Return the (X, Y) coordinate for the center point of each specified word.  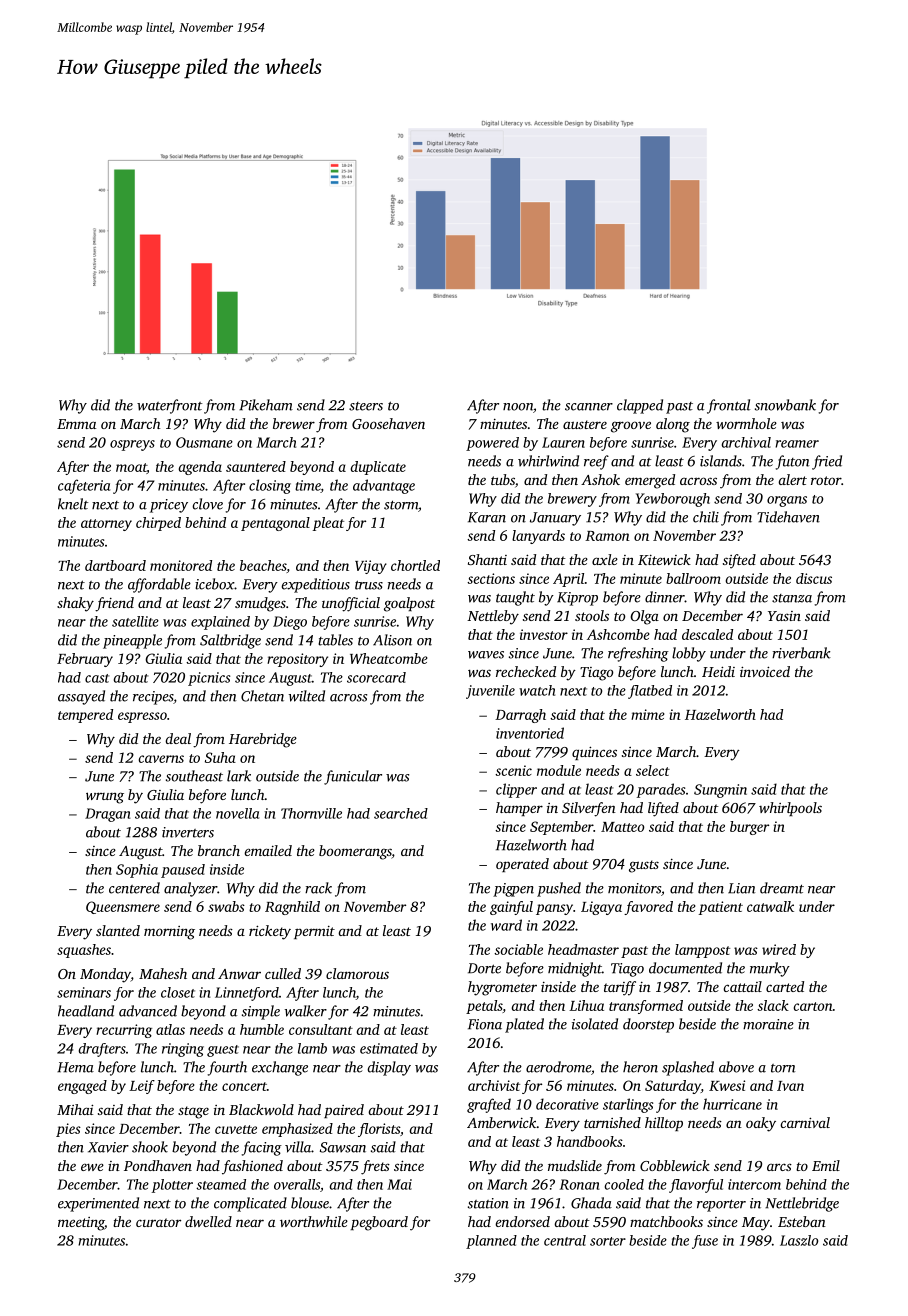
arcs (779, 1167)
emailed (268, 850)
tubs (503, 479)
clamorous (357, 973)
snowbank (785, 405)
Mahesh (163, 973)
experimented (98, 1204)
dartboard (115, 565)
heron (640, 1067)
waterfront (170, 406)
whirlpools (790, 809)
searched (401, 813)
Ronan (580, 1184)
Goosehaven (388, 423)
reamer (797, 444)
